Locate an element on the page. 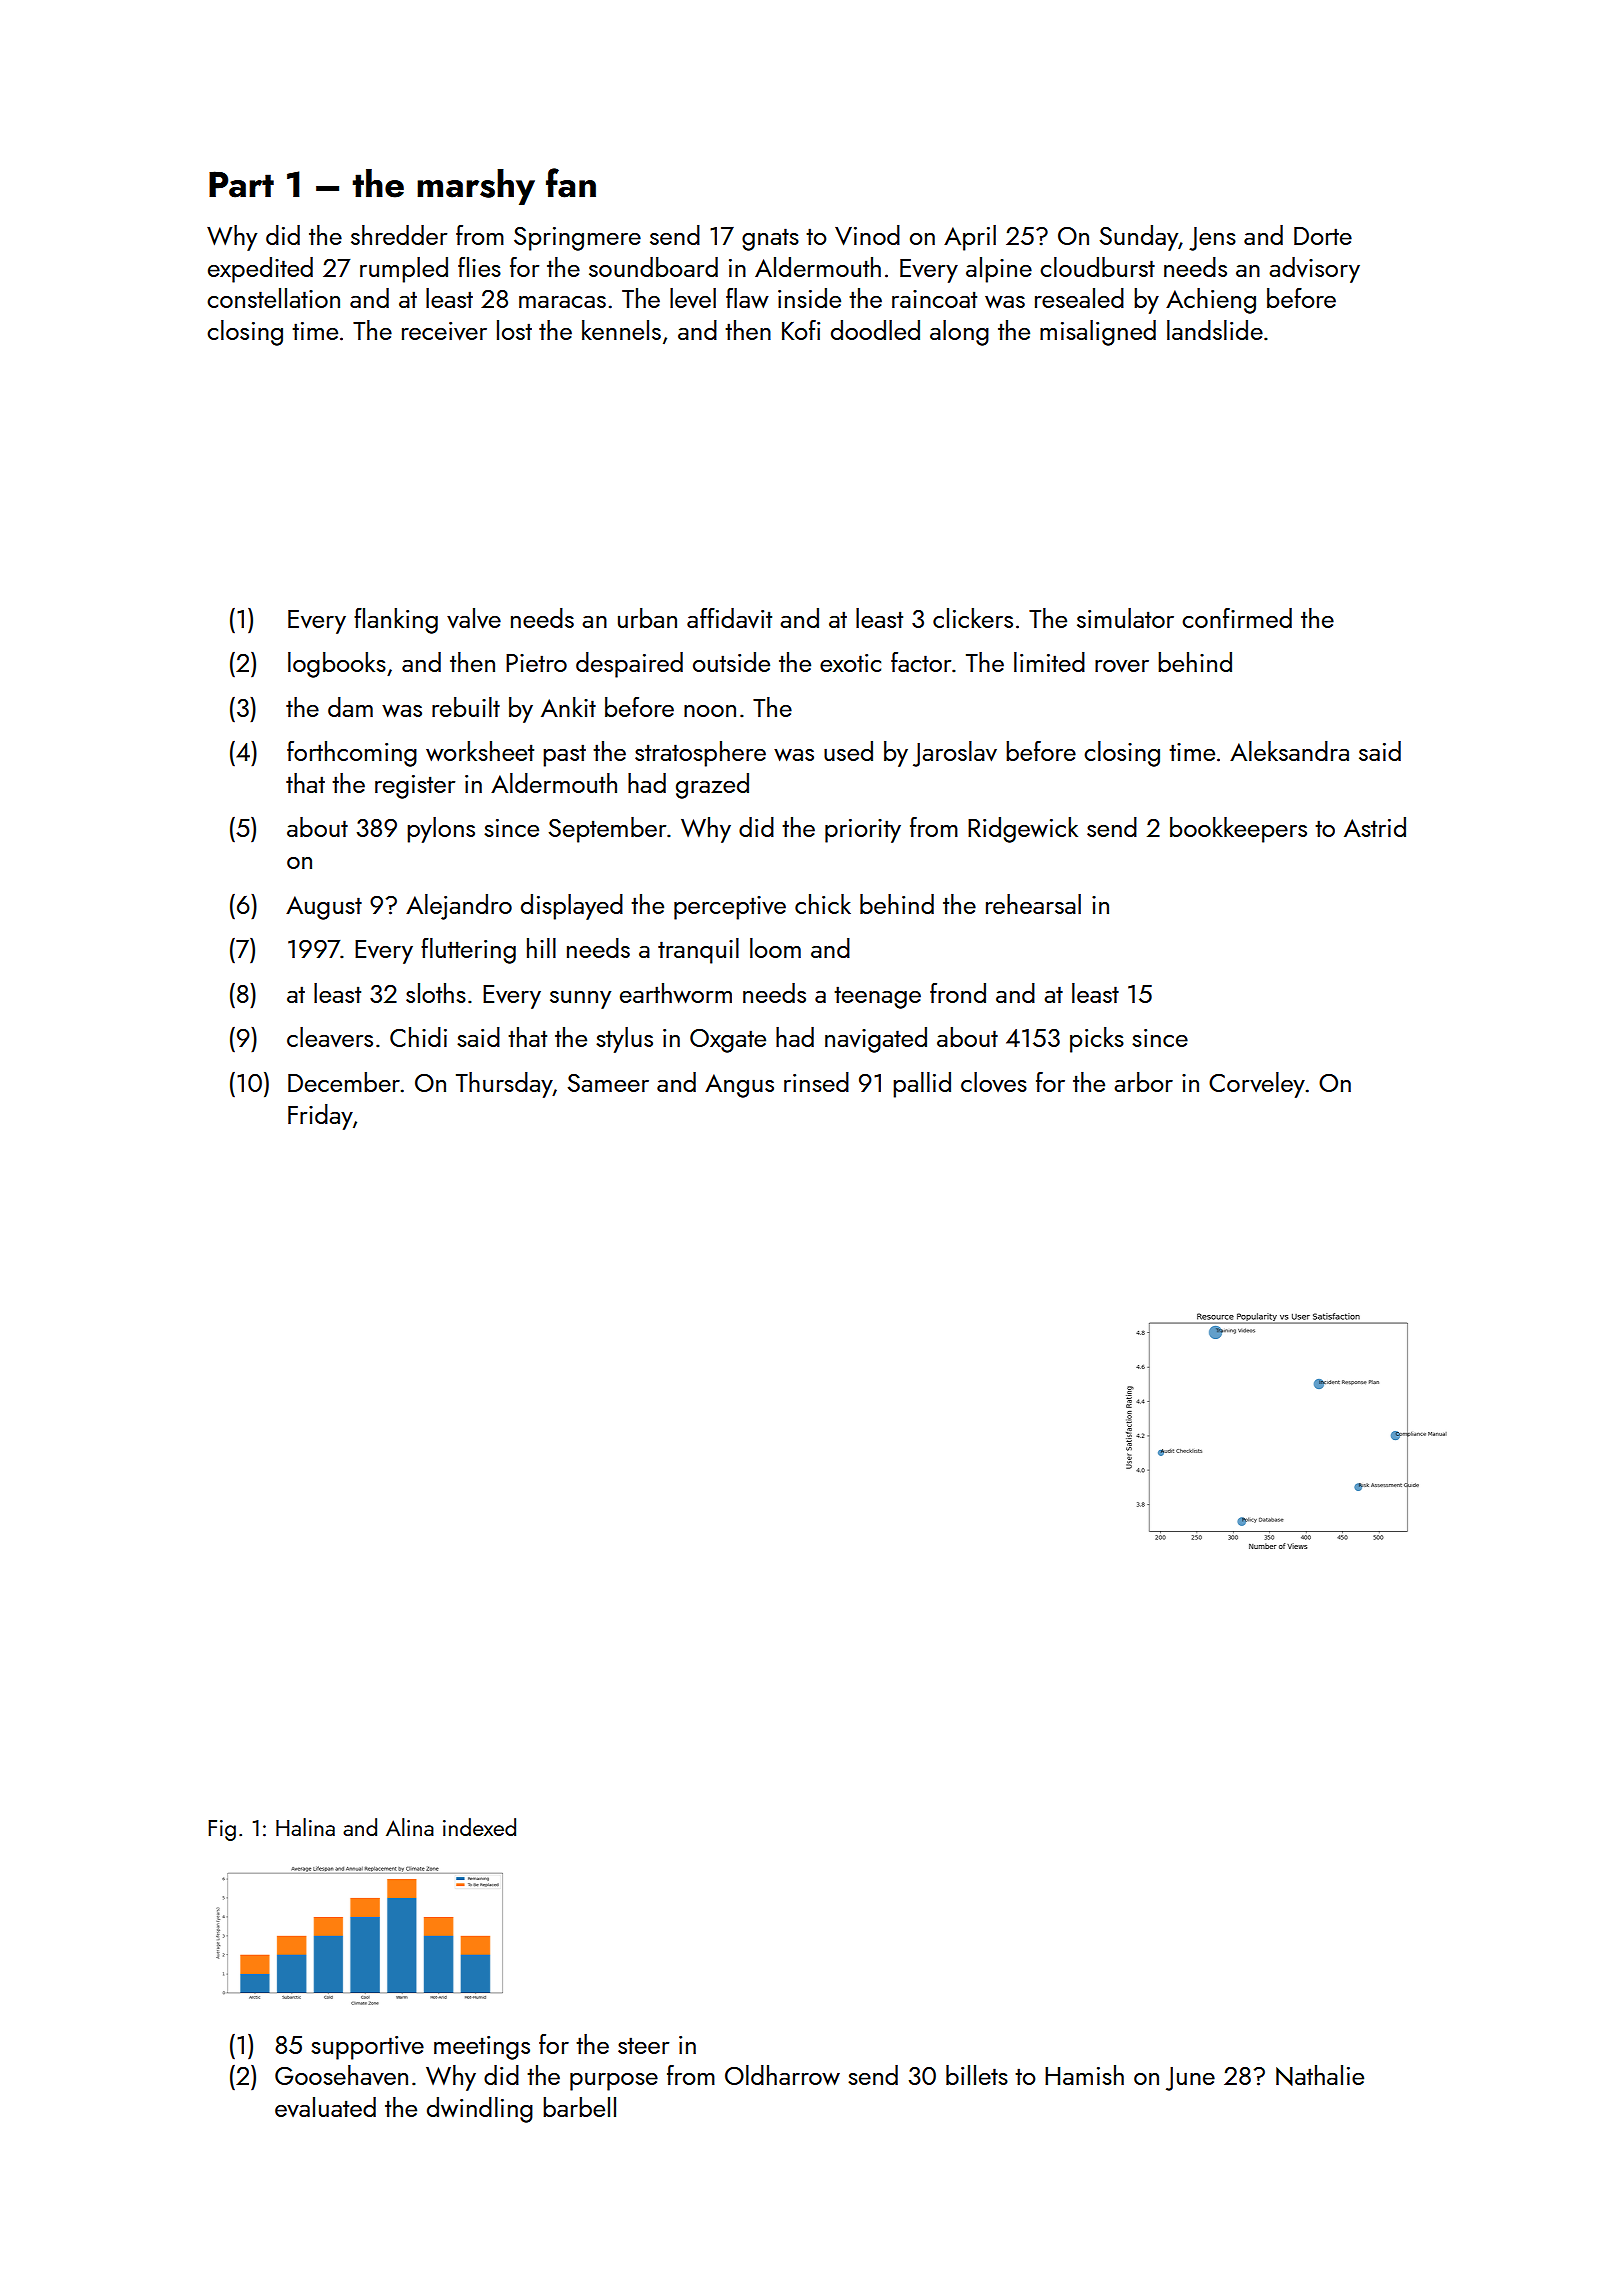  sloths is located at coordinates (436, 993).
